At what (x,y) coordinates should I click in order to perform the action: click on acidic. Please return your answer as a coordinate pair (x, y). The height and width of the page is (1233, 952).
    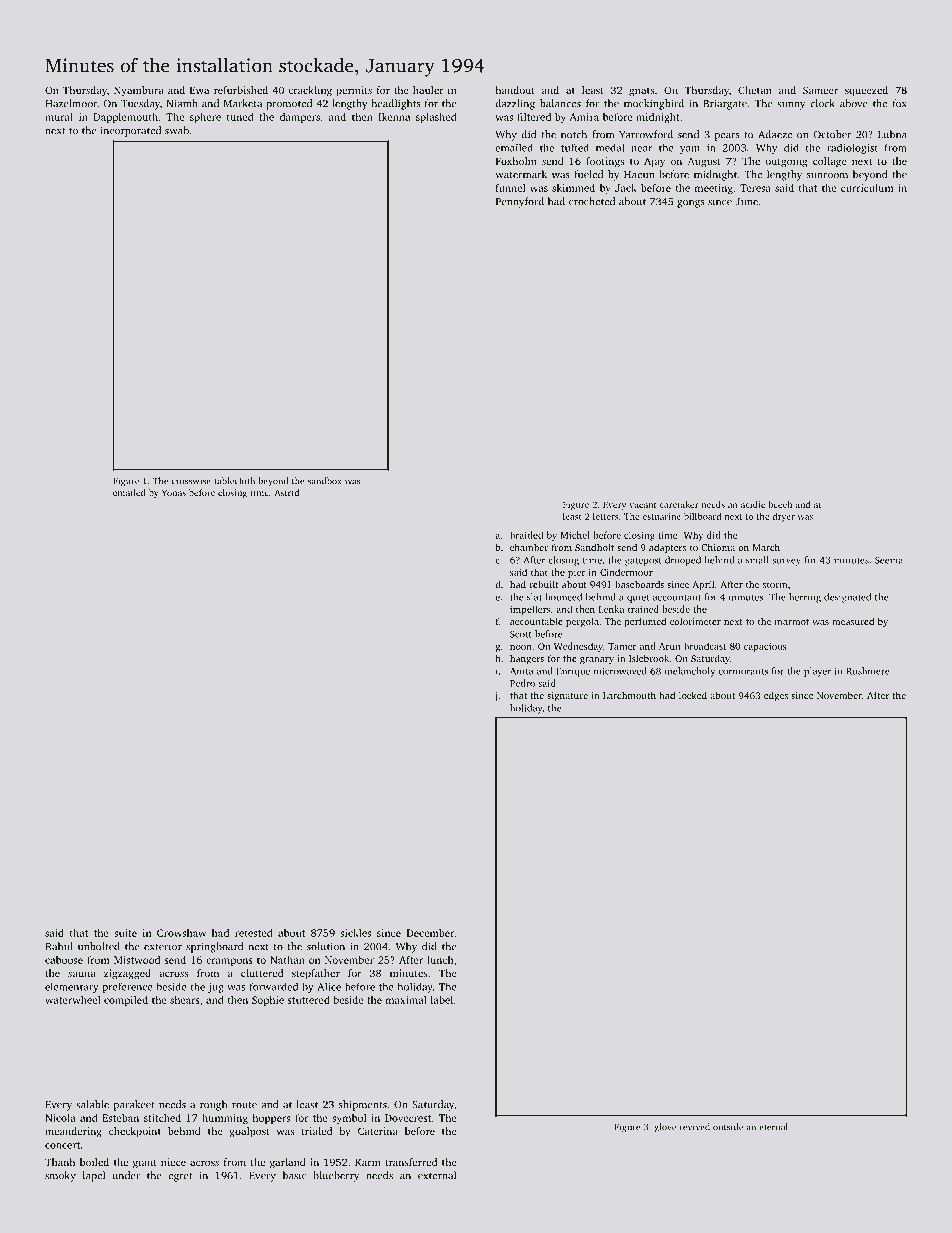
    Looking at the image, I should click on (753, 504).
